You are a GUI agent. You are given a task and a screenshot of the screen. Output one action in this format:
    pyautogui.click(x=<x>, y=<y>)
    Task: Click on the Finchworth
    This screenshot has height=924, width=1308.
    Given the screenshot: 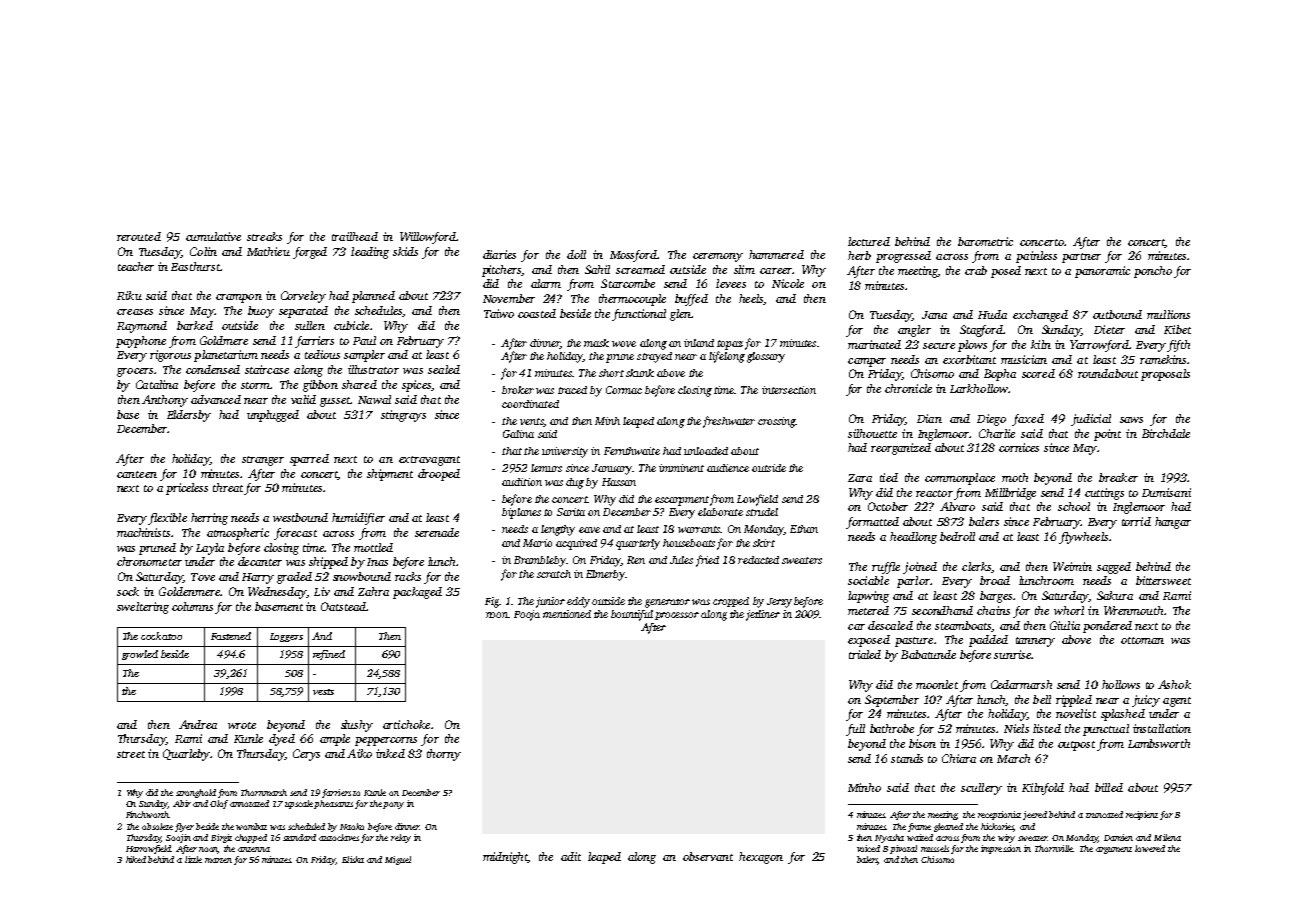 What is the action you would take?
    pyautogui.click(x=147, y=814)
